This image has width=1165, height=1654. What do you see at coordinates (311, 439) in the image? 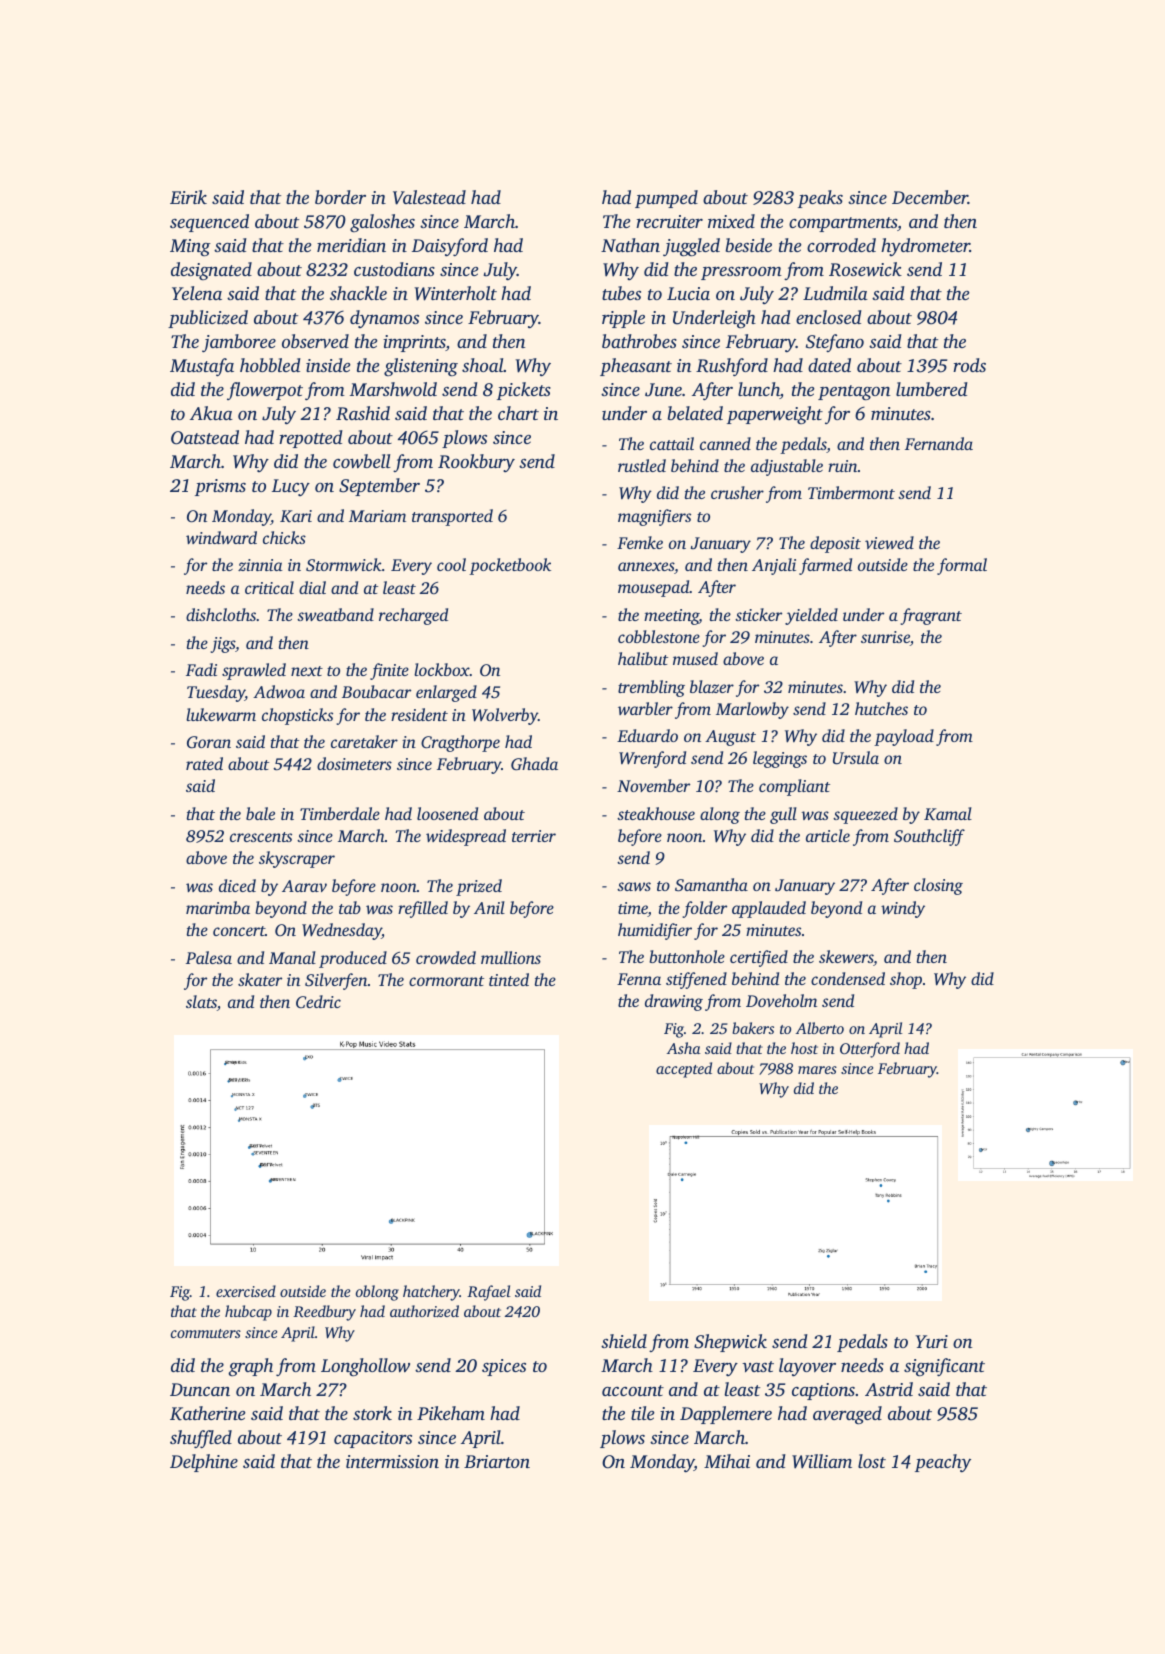
I see `repotted` at bounding box center [311, 439].
